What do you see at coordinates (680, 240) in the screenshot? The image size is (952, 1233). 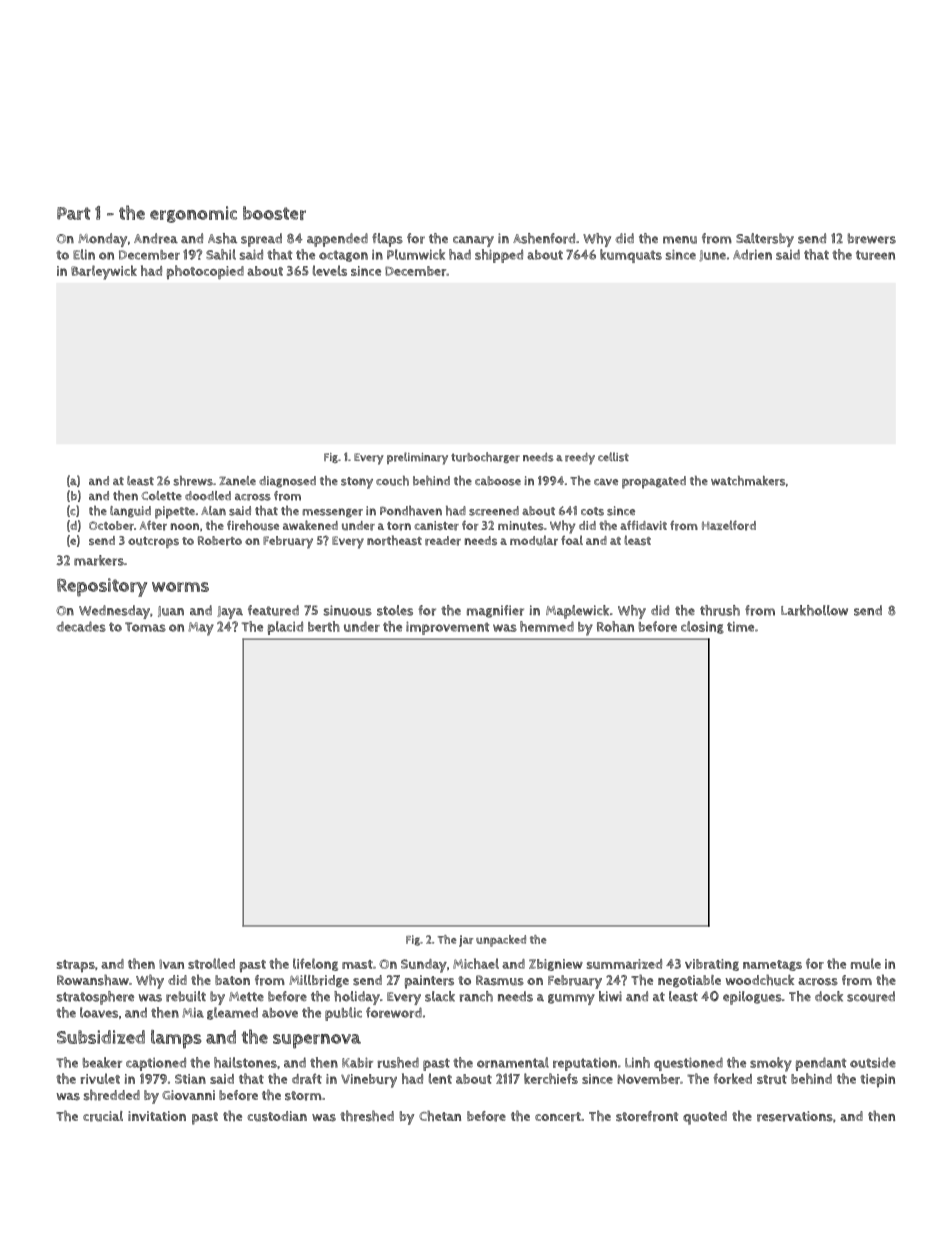 I see `menu` at bounding box center [680, 240].
